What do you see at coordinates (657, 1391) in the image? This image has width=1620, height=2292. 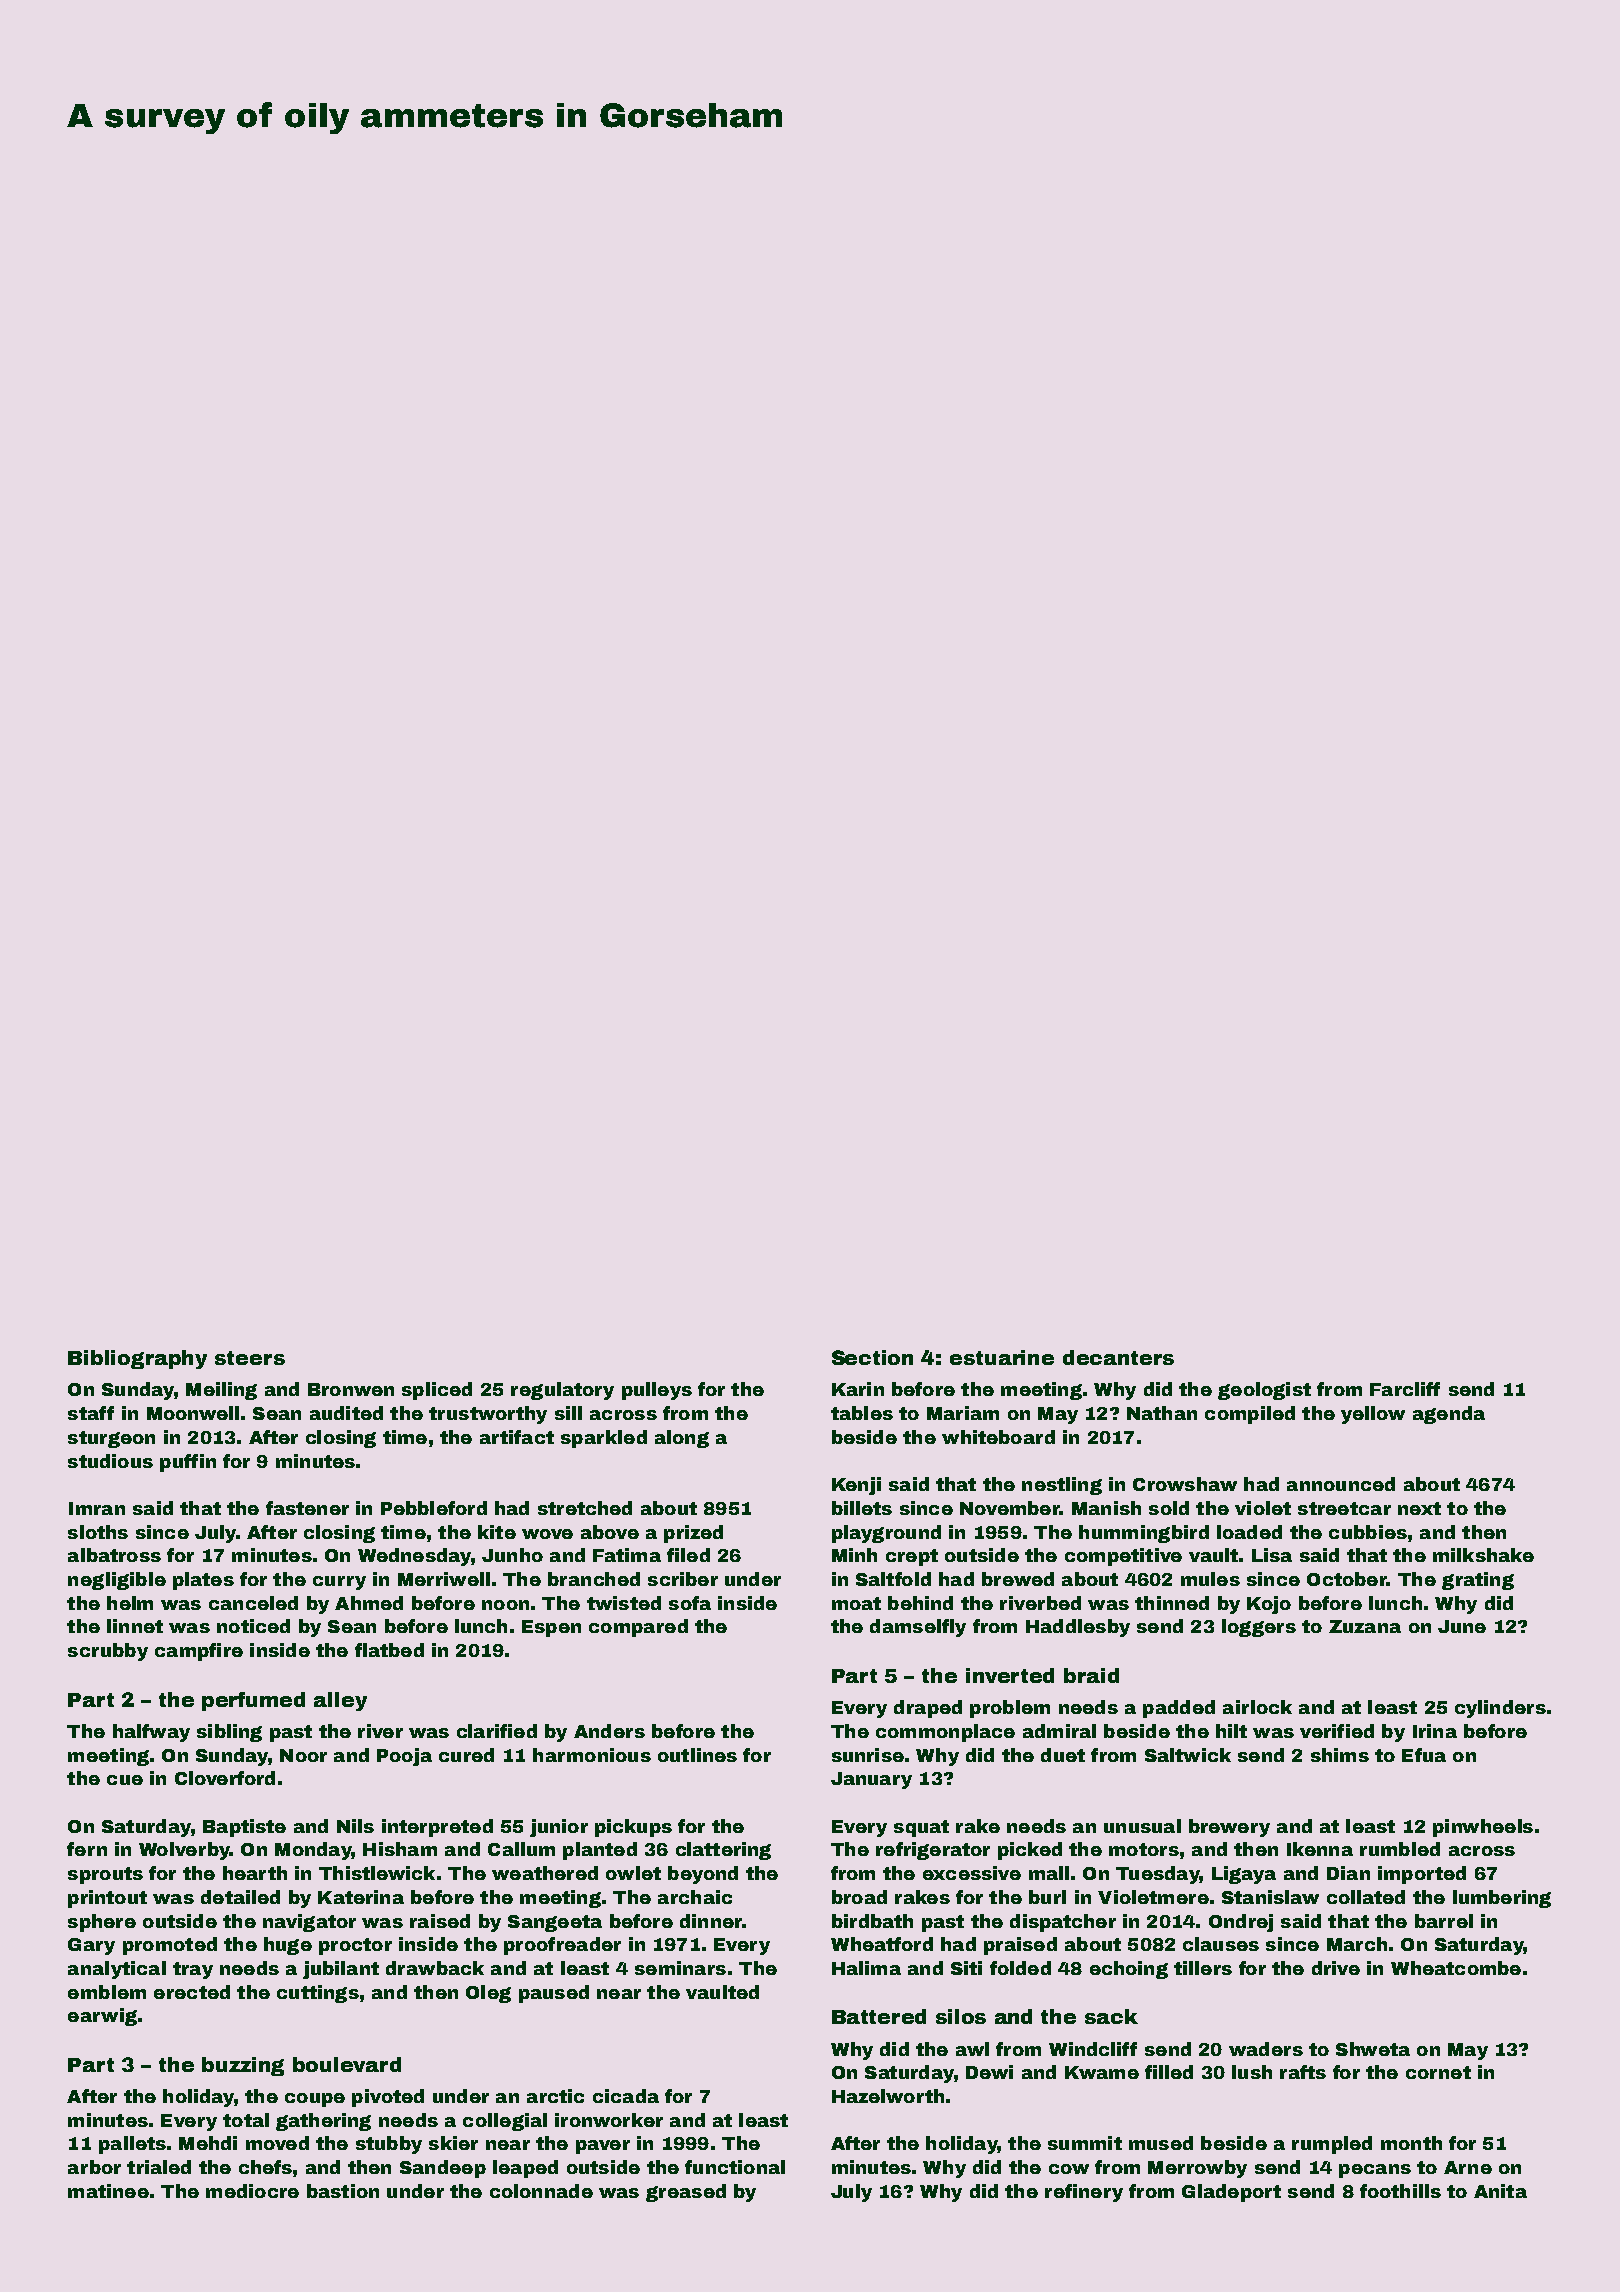 I see `pulleys` at bounding box center [657, 1391].
